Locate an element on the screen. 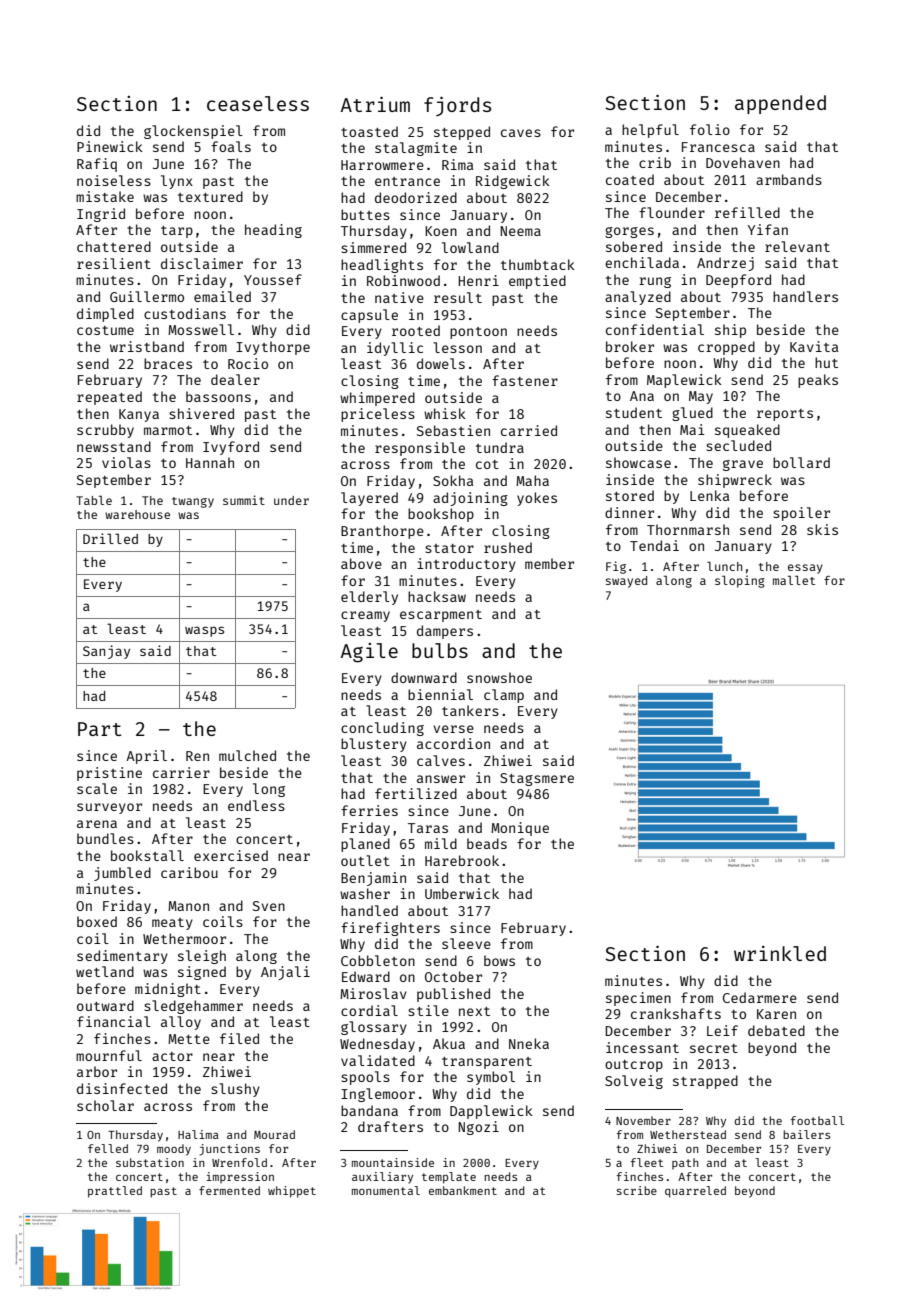 The image size is (924, 1308). Wetherstead is located at coordinates (688, 1134).
